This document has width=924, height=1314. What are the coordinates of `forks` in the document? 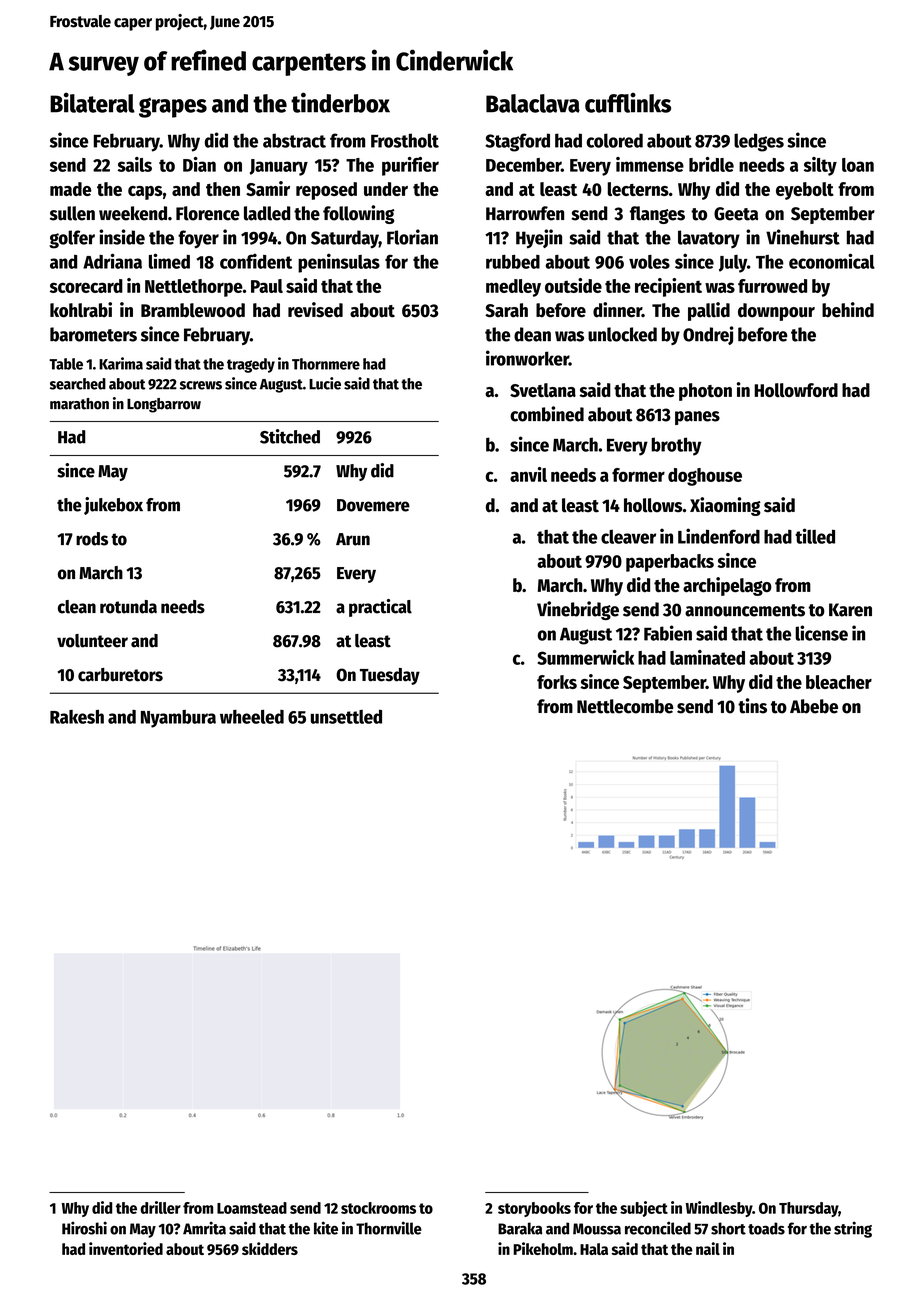 It's located at (557, 682).
